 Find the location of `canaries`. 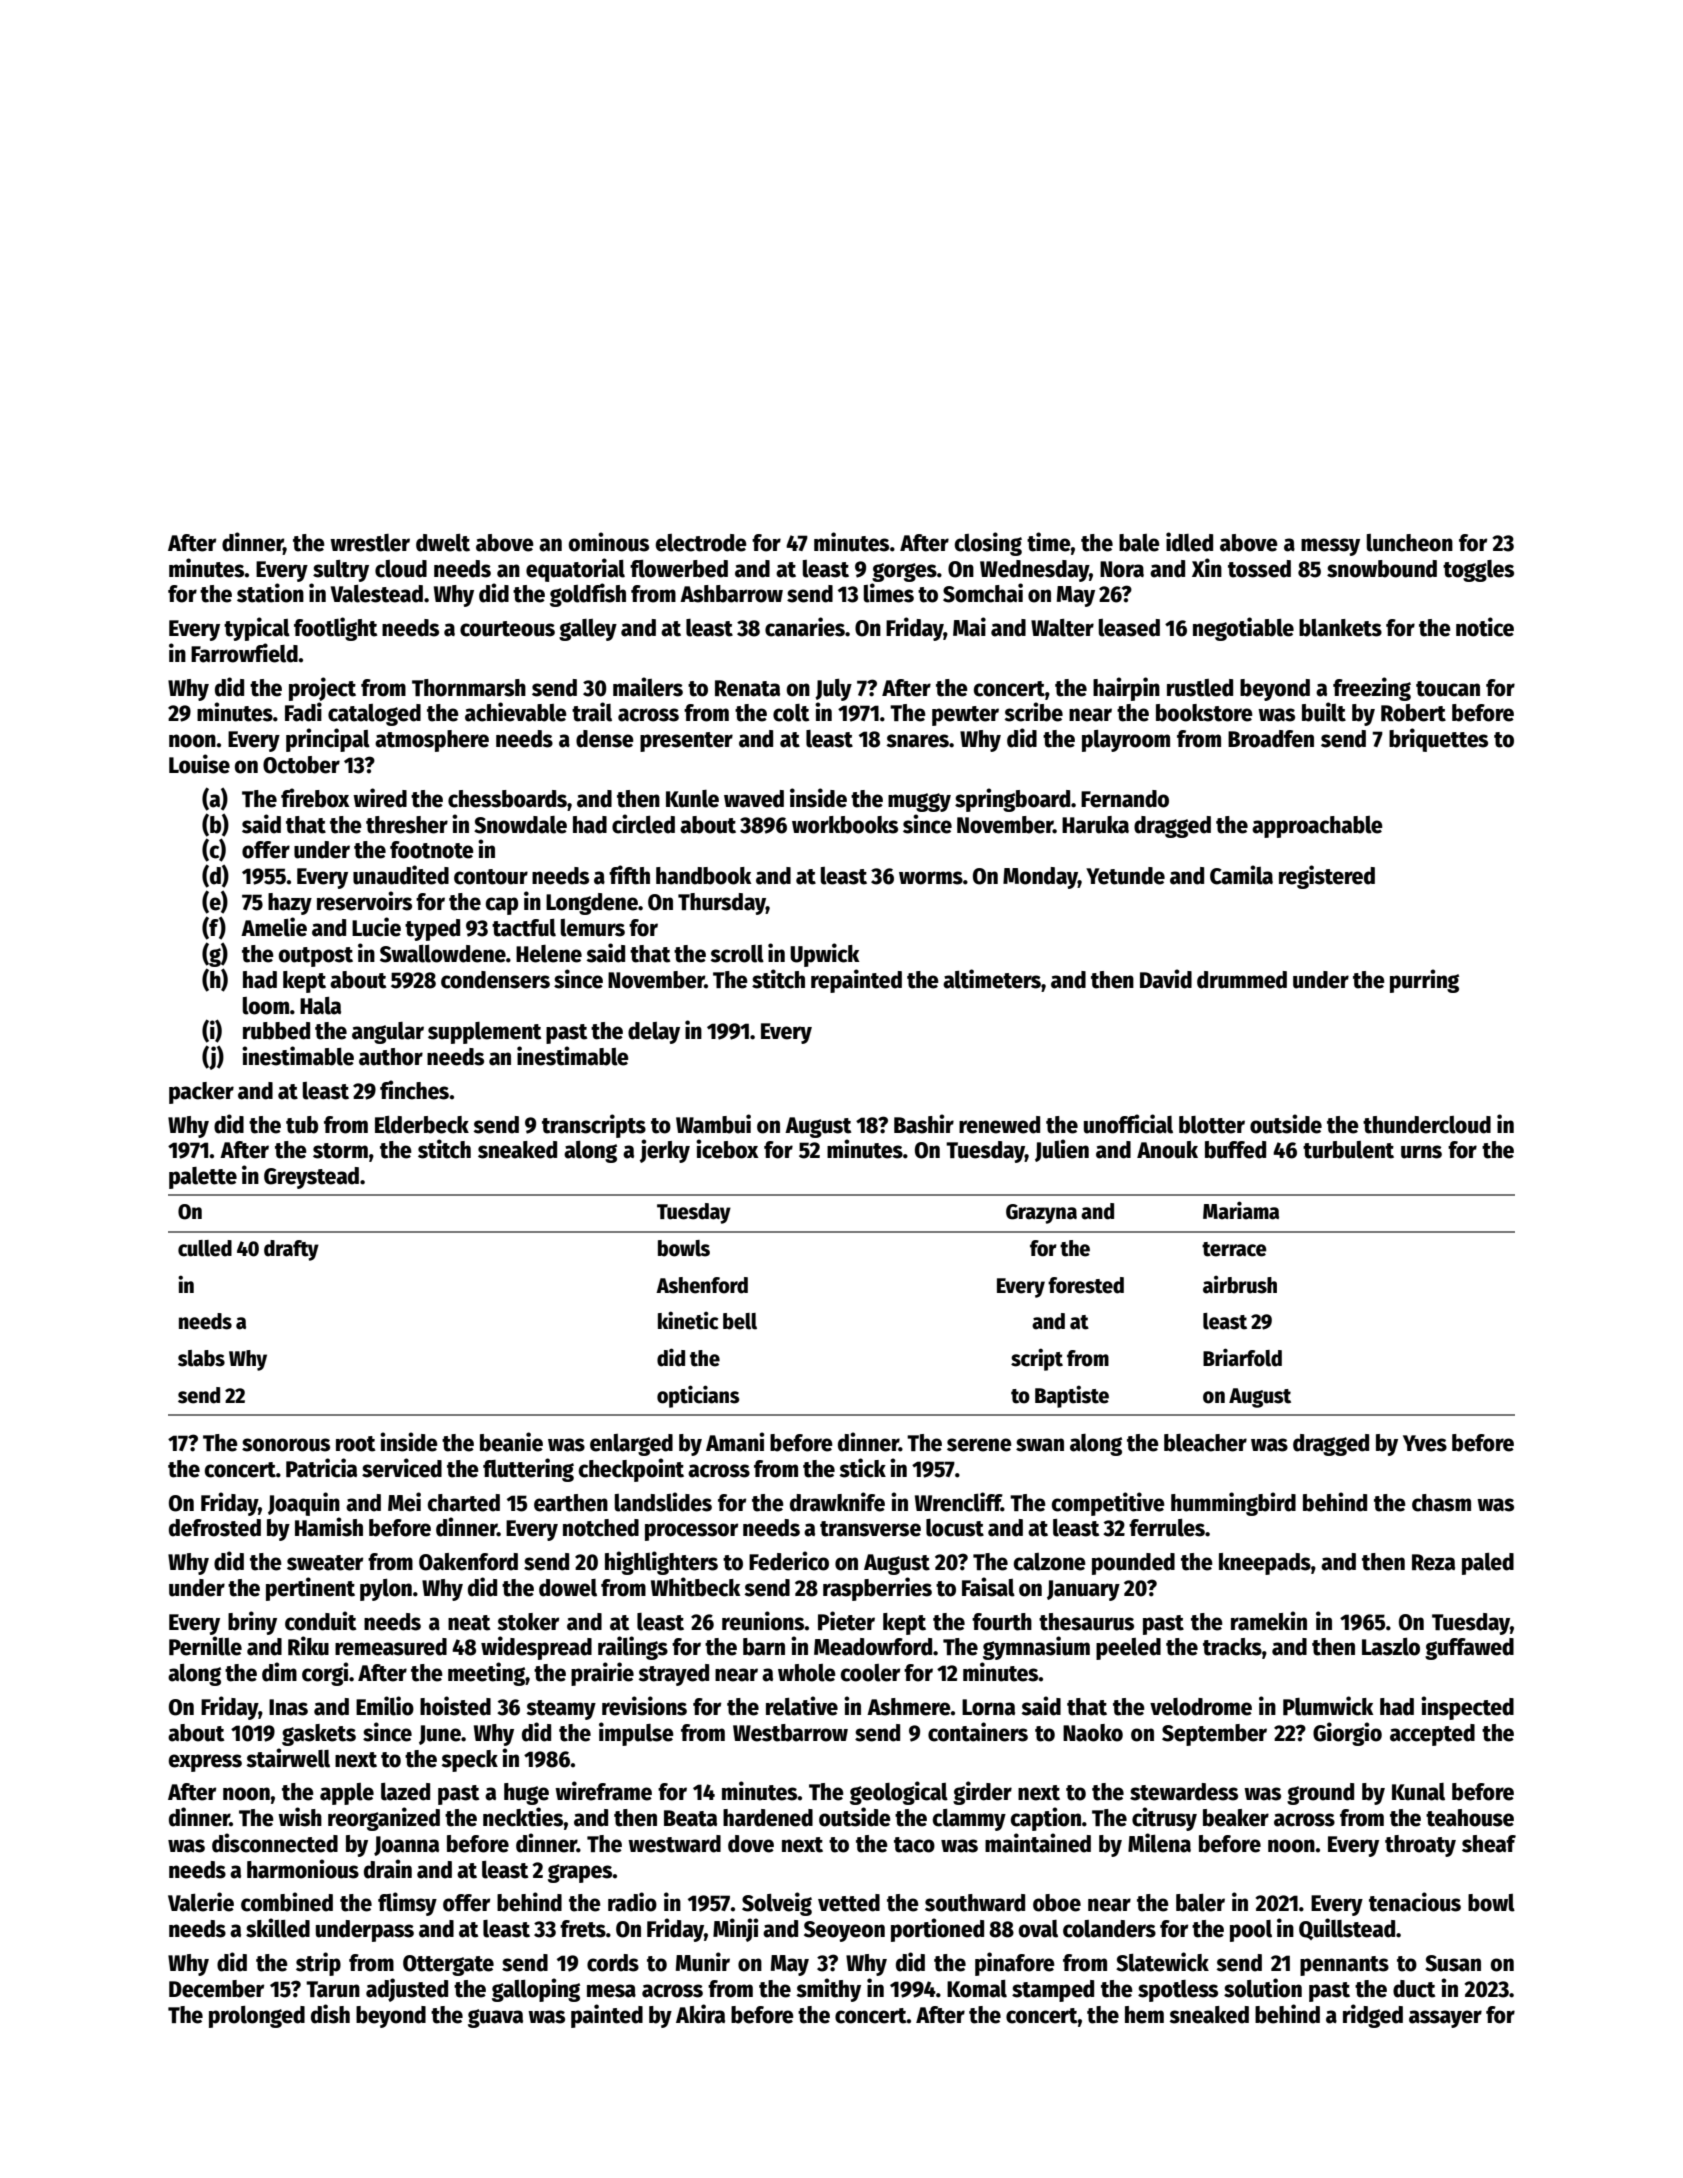

canaries is located at coordinates (805, 627).
